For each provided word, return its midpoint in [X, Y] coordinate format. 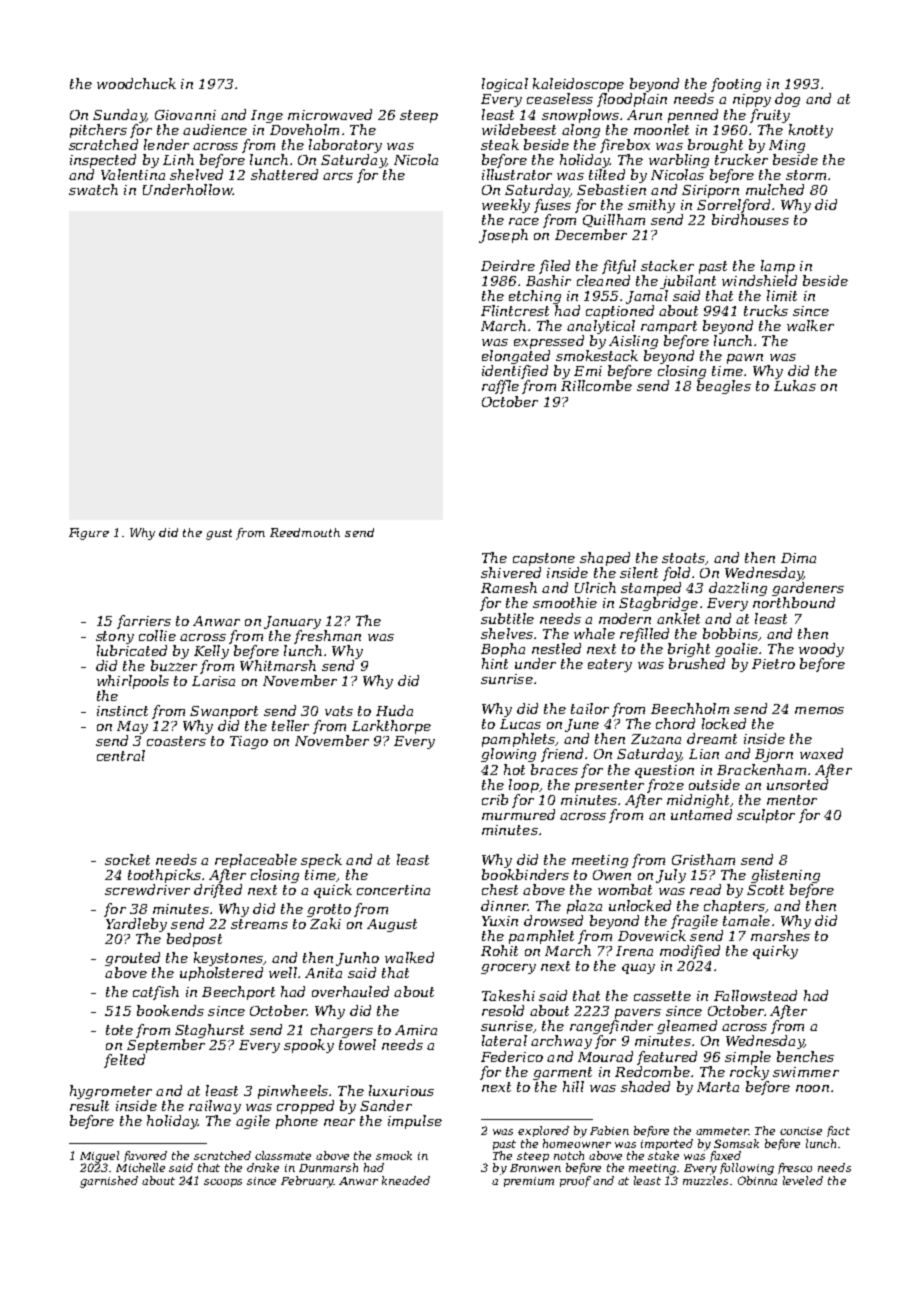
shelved [196, 174]
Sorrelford [733, 206]
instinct [122, 711]
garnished [109, 1182]
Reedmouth [305, 532]
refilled [644, 635]
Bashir [548, 280]
